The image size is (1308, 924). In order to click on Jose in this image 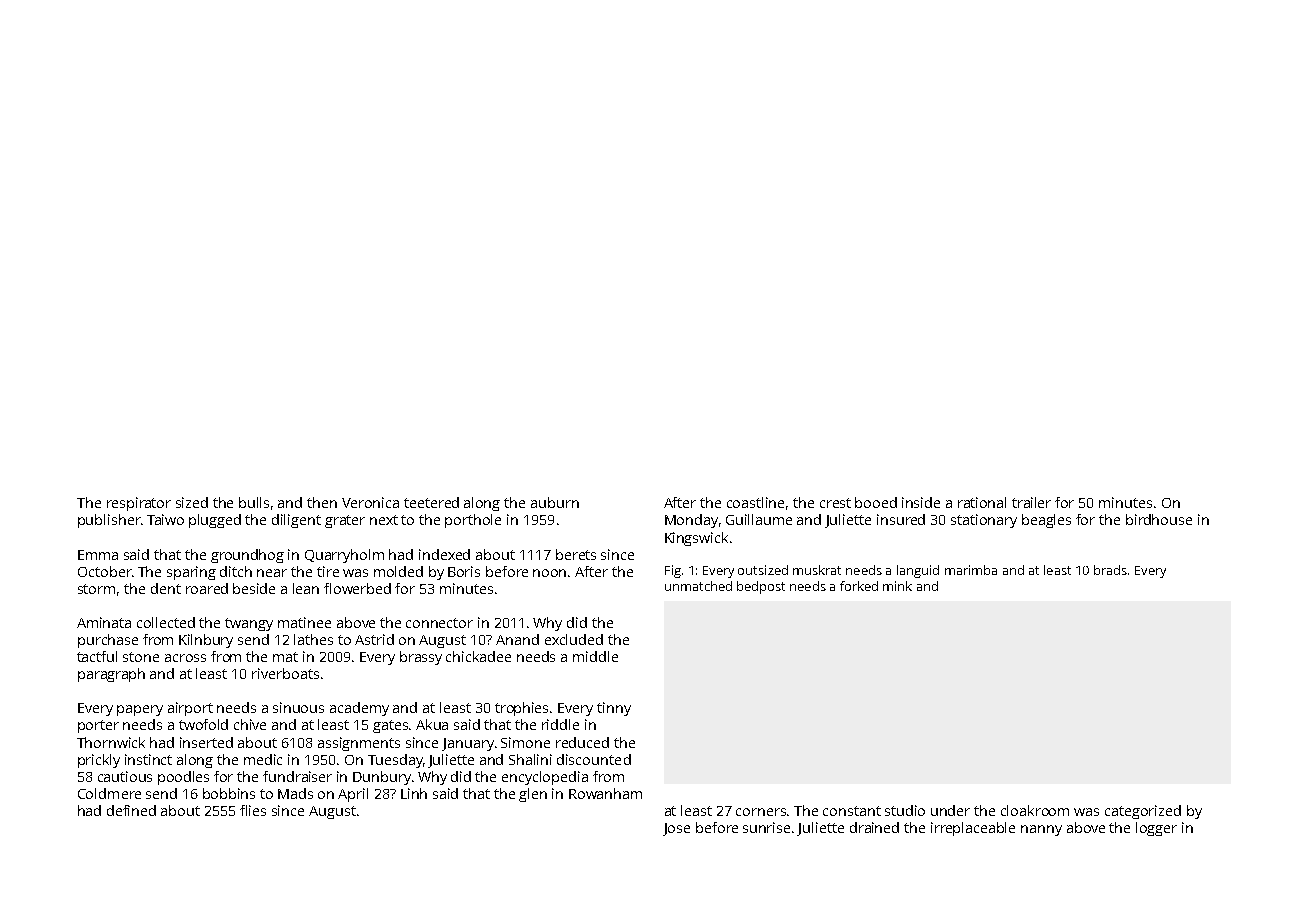, I will do `click(676, 829)`.
